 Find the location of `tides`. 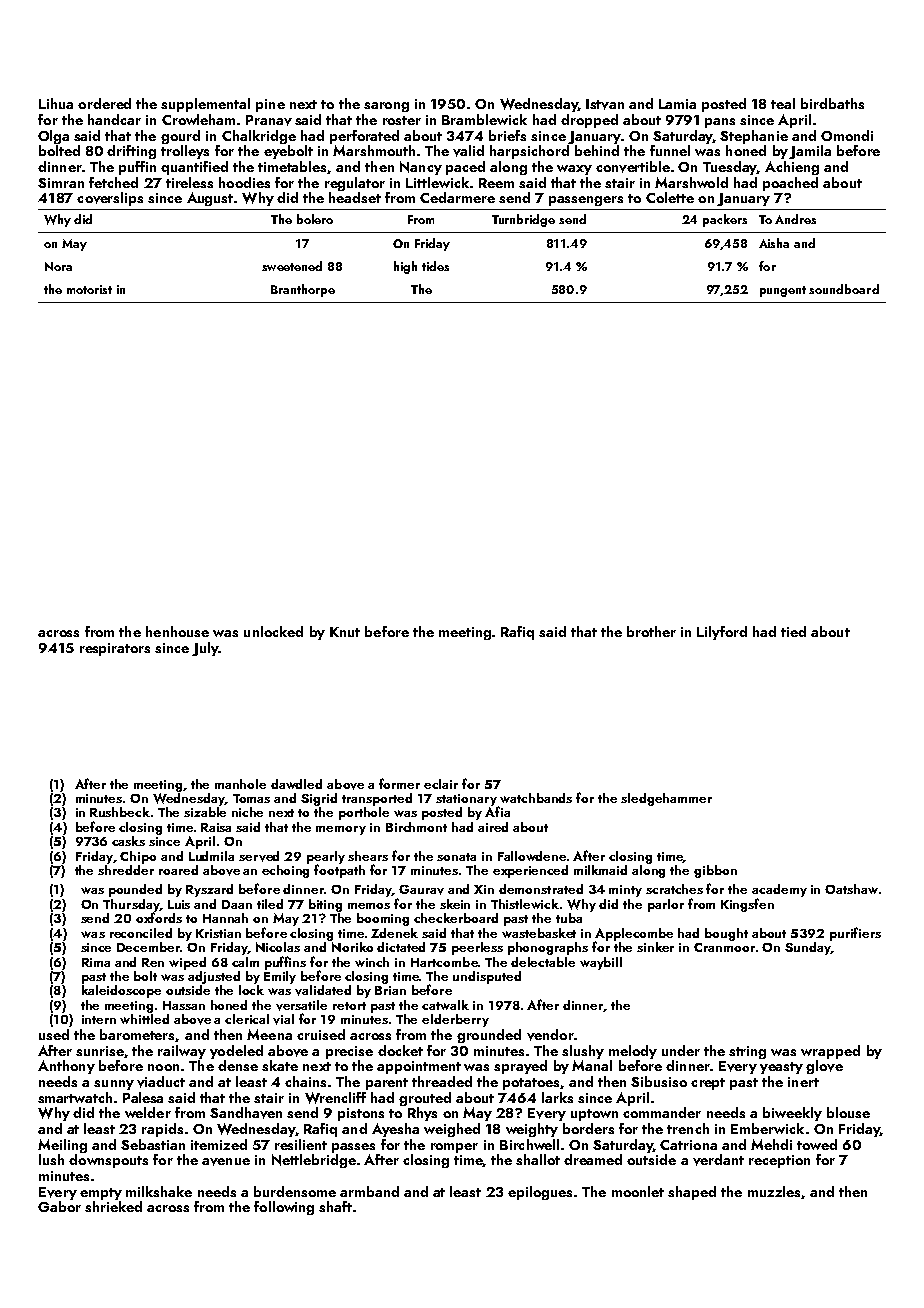

tides is located at coordinates (435, 266).
